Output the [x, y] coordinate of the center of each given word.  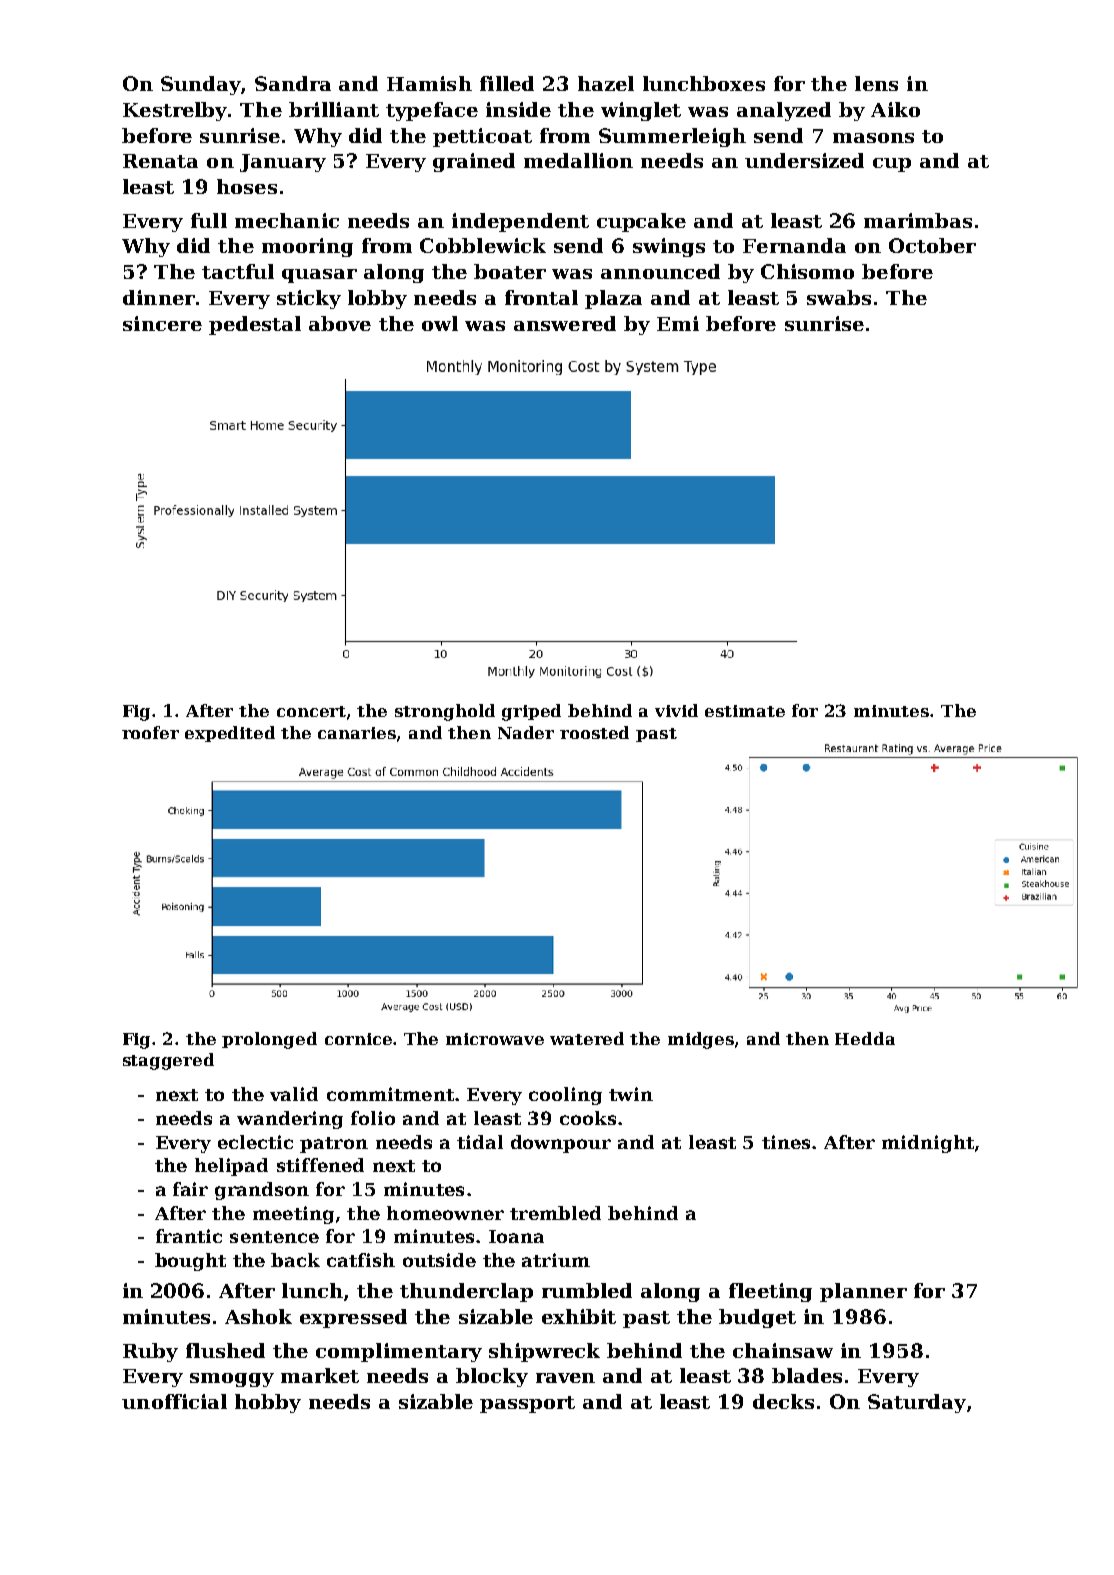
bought [190, 1262]
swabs [839, 297]
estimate [745, 711]
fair [190, 1189]
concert [311, 711]
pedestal [255, 325]
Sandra [293, 83]
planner [863, 1292]
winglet [641, 111]
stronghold [445, 712]
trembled [555, 1213]
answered [565, 323]
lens [876, 83]
